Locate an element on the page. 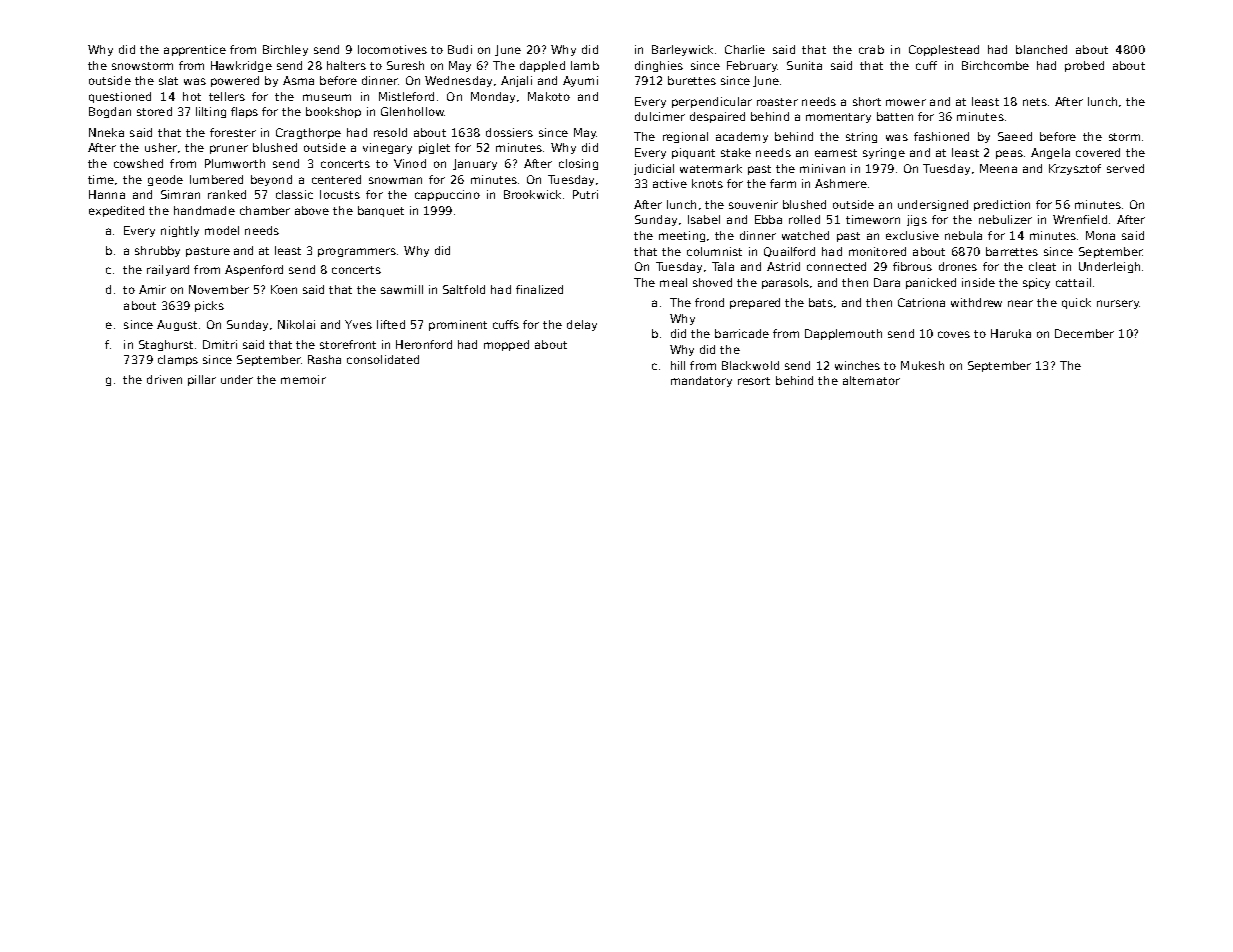  Meena is located at coordinates (998, 168).
